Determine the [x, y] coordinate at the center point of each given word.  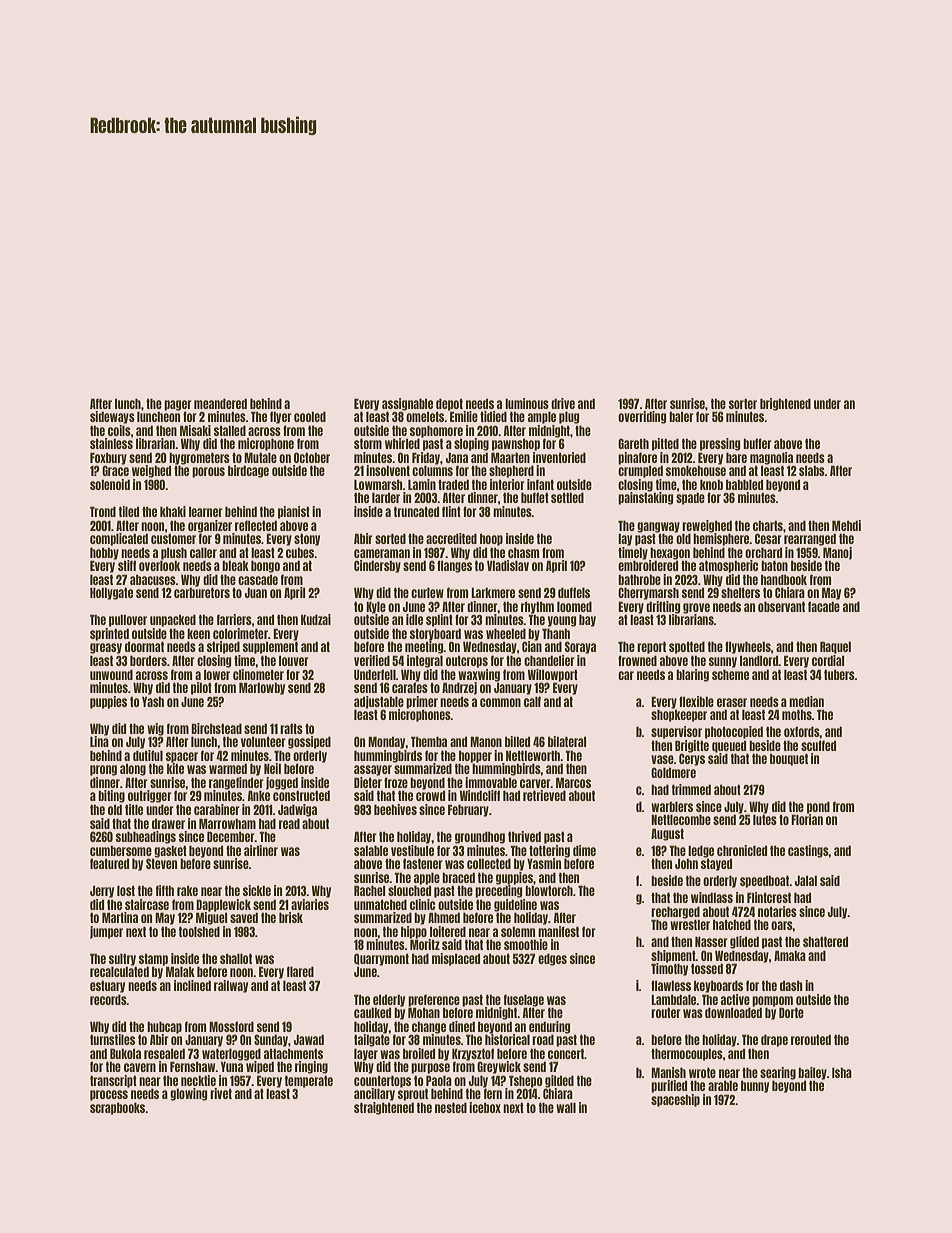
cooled [310, 417]
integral [425, 661]
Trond [103, 511]
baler [681, 417]
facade [824, 606]
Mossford [231, 1026]
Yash [153, 702]
